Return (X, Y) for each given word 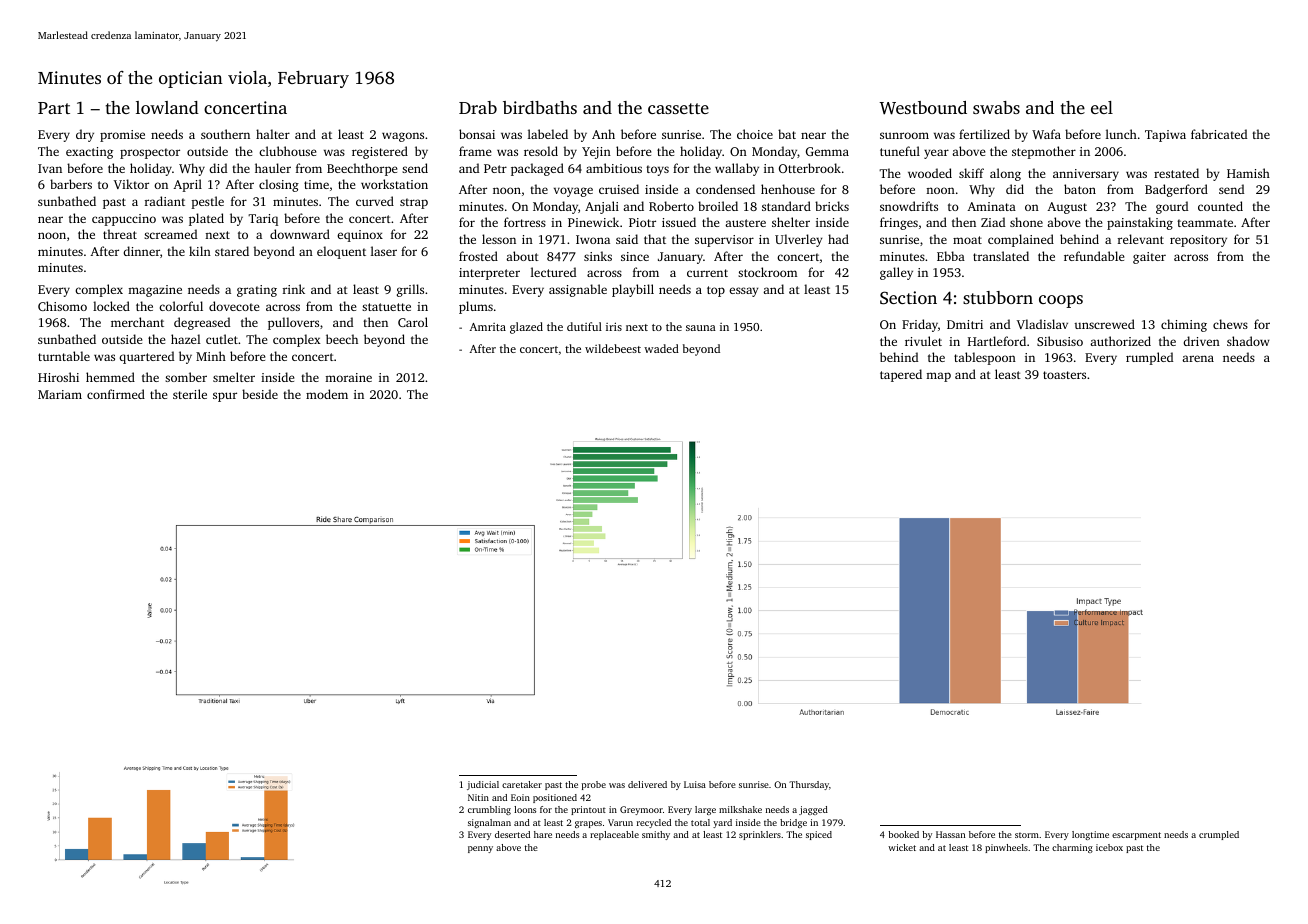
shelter (791, 222)
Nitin (478, 797)
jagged (813, 810)
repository (1198, 241)
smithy (656, 835)
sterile (190, 394)
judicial (483, 785)
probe (594, 785)
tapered (901, 375)
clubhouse (288, 151)
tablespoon (985, 358)
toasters (1064, 375)
